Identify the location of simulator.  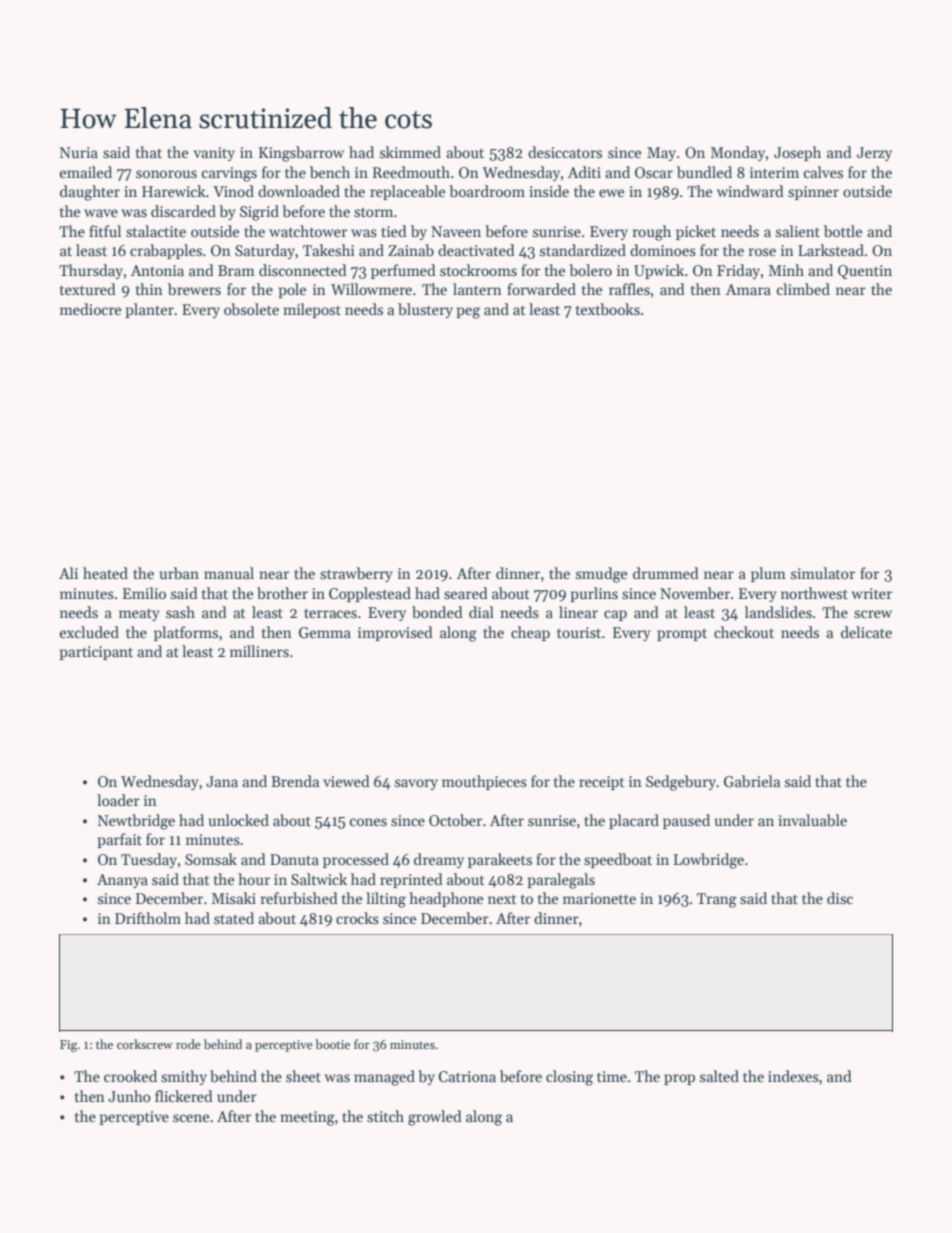
(823, 573).
